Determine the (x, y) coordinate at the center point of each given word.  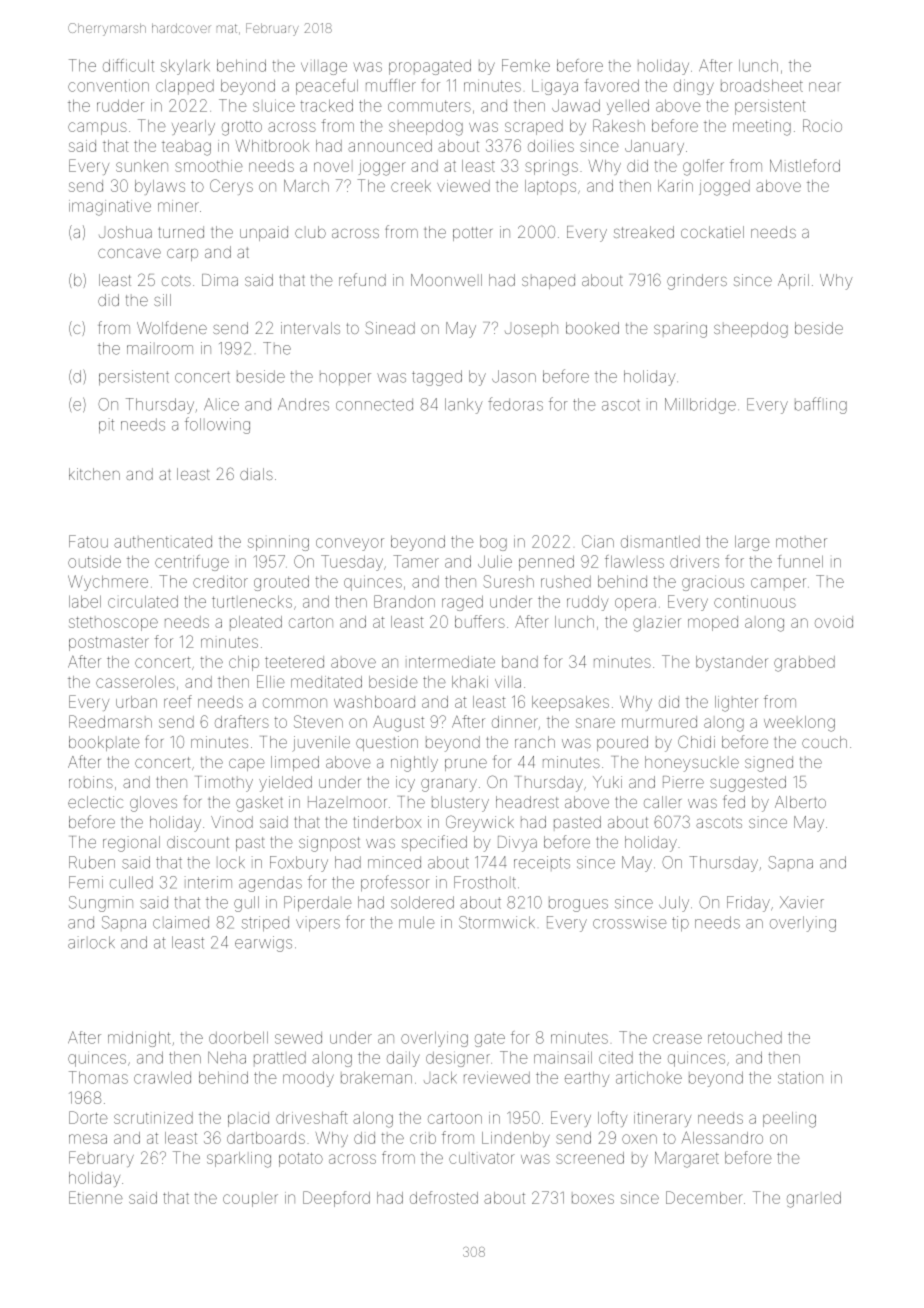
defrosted (444, 1197)
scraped (534, 127)
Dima (220, 280)
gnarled (814, 1200)
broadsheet (762, 86)
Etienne (96, 1197)
